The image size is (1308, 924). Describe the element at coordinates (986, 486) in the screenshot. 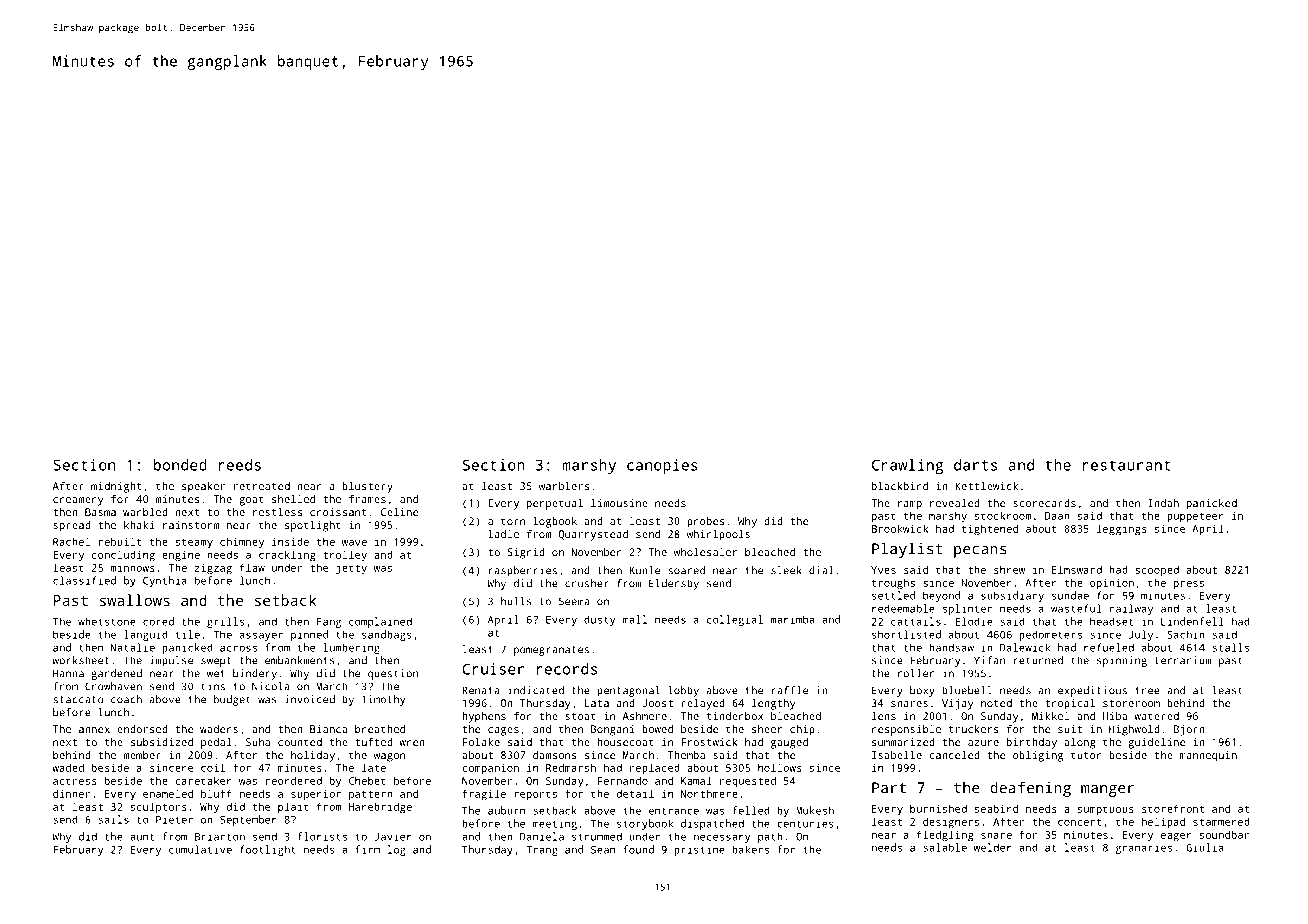

I see `Kettlewick` at that location.
